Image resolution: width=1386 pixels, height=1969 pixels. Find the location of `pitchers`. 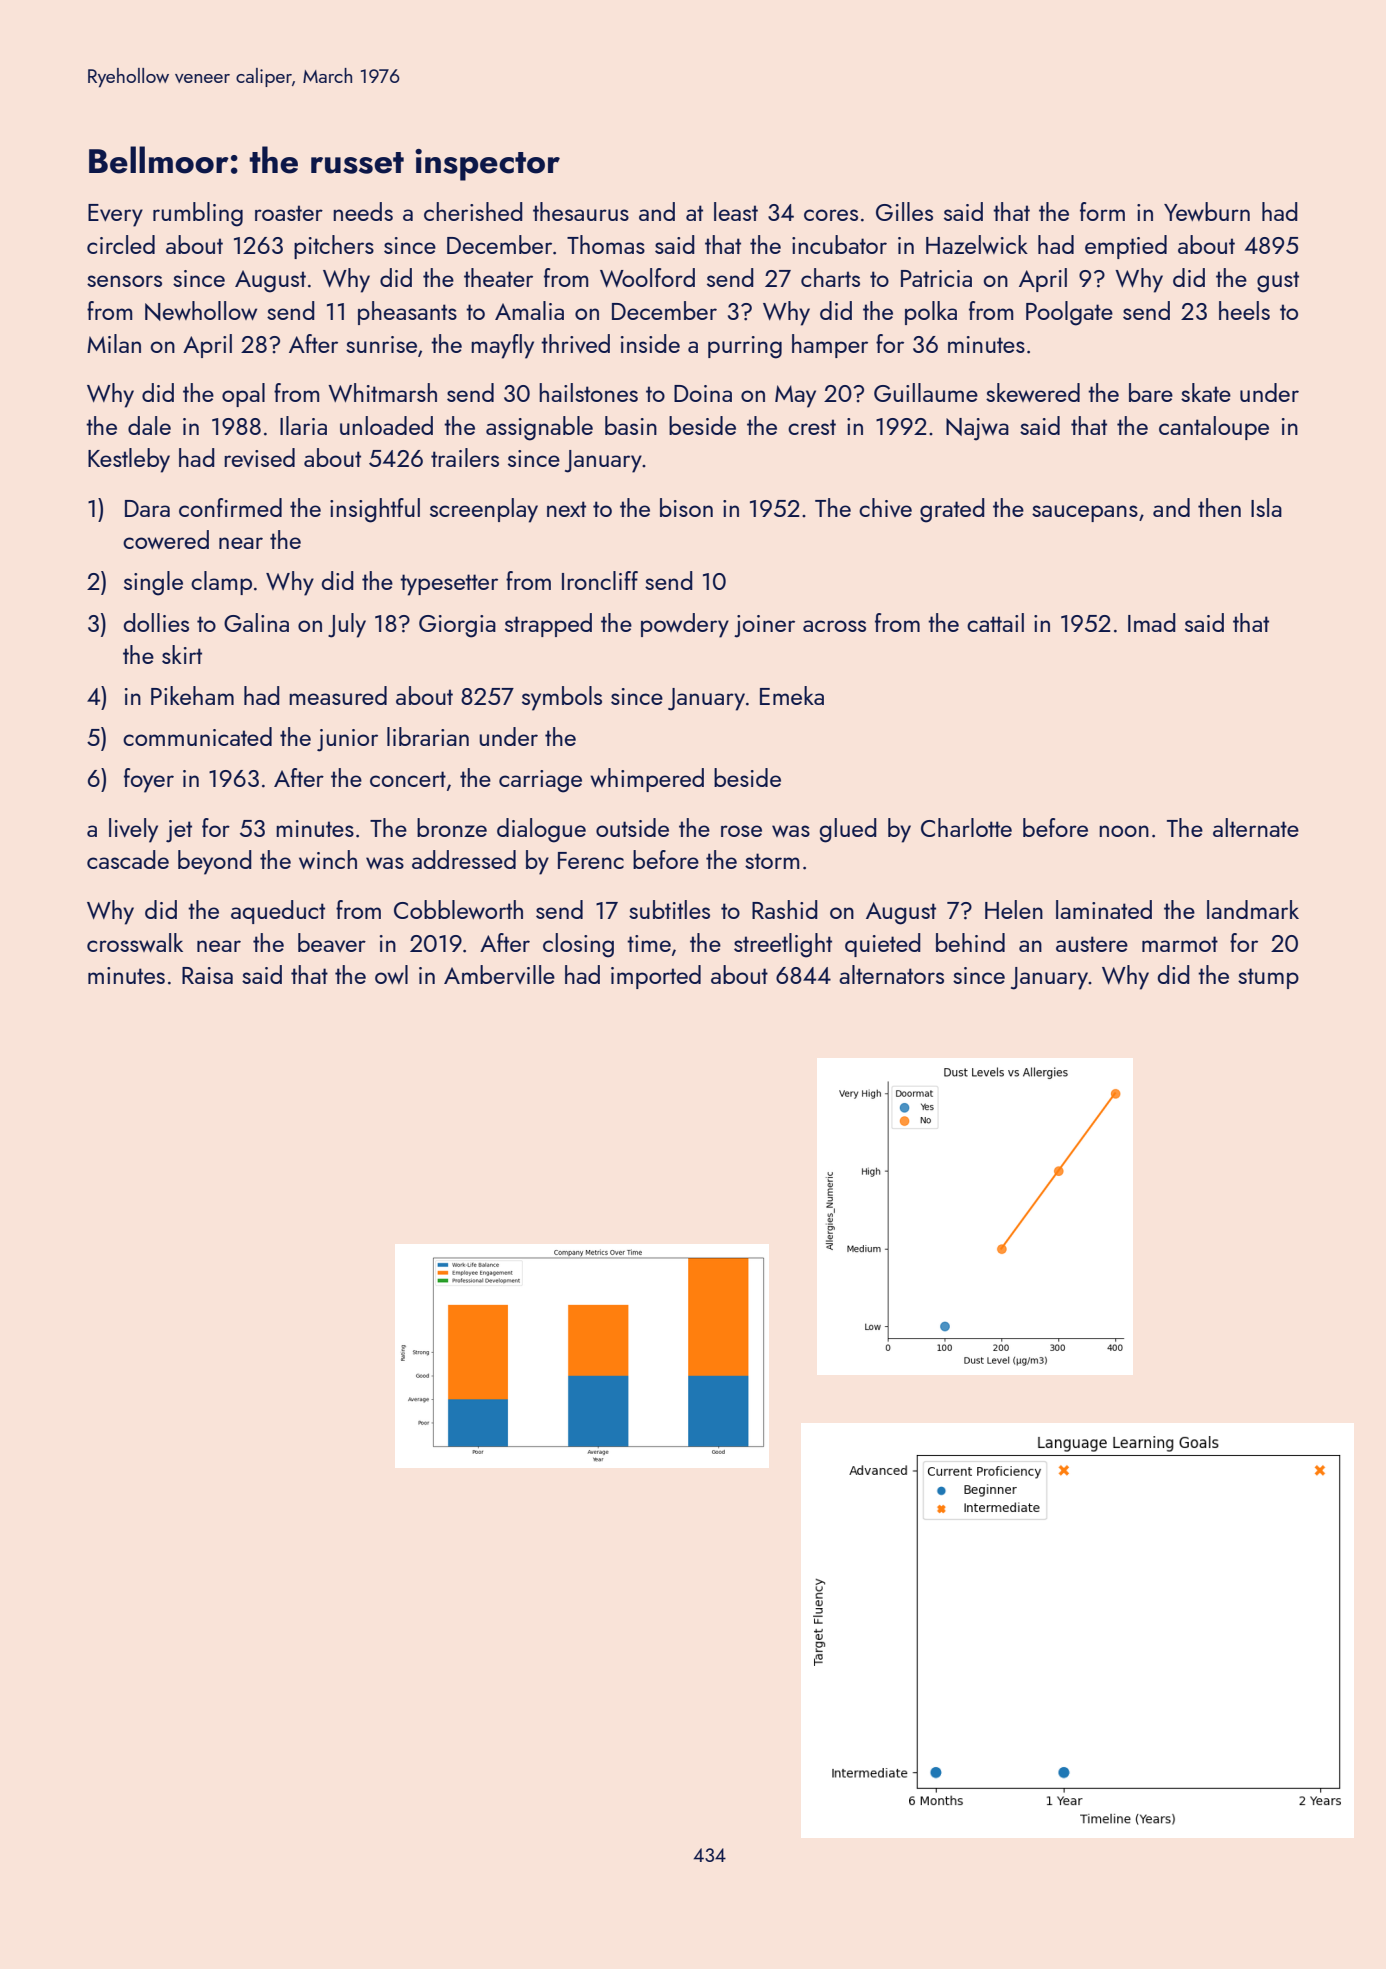

pitchers is located at coordinates (334, 247).
